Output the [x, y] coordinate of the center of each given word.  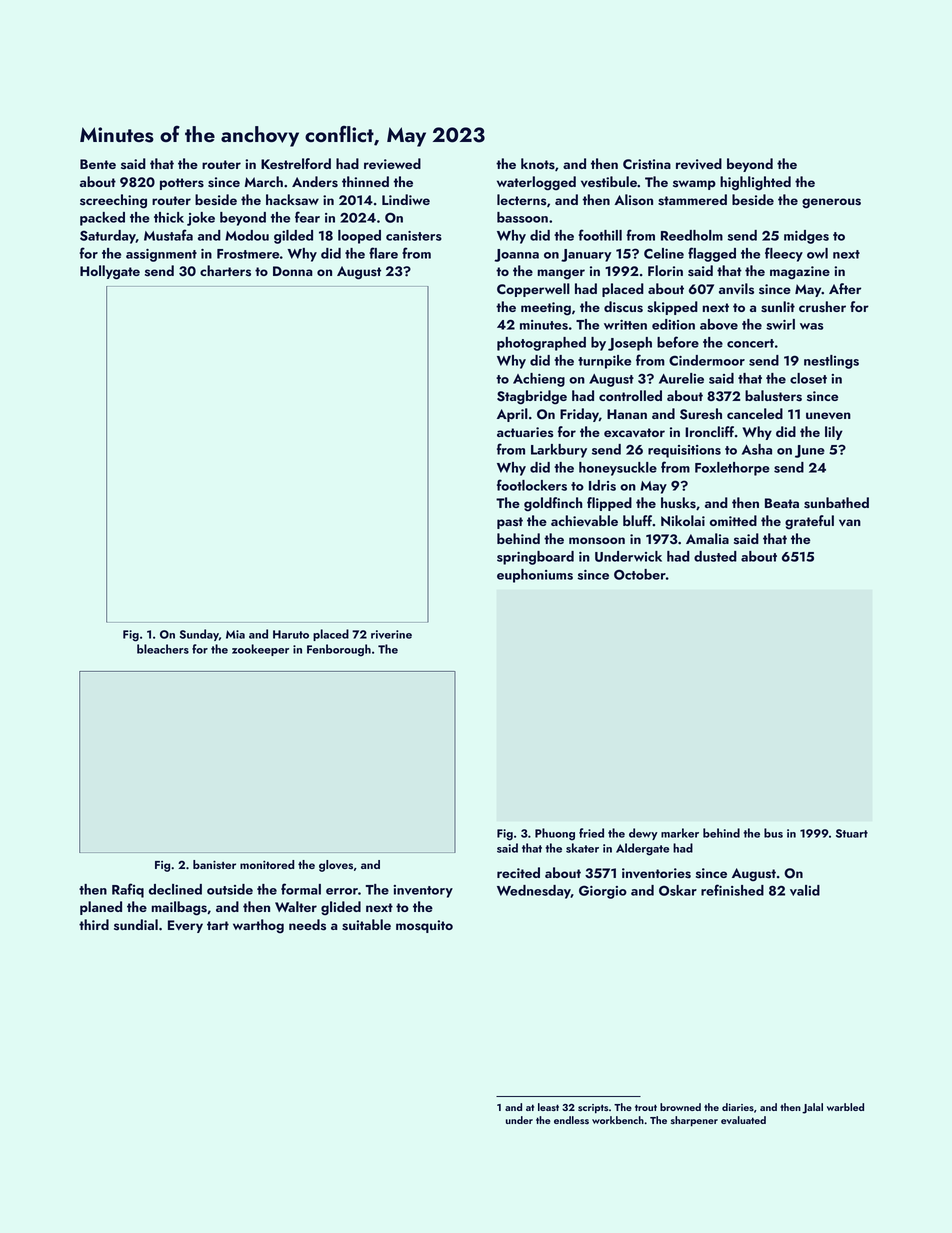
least [548, 1107]
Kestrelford [296, 164]
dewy [643, 834]
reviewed [392, 163]
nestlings [831, 362]
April [512, 415]
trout [646, 1107]
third [94, 924]
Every [185, 926]
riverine [391, 634]
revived [699, 164]
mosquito [424, 926]
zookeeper [260, 650]
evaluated [743, 1120]
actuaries [525, 432]
